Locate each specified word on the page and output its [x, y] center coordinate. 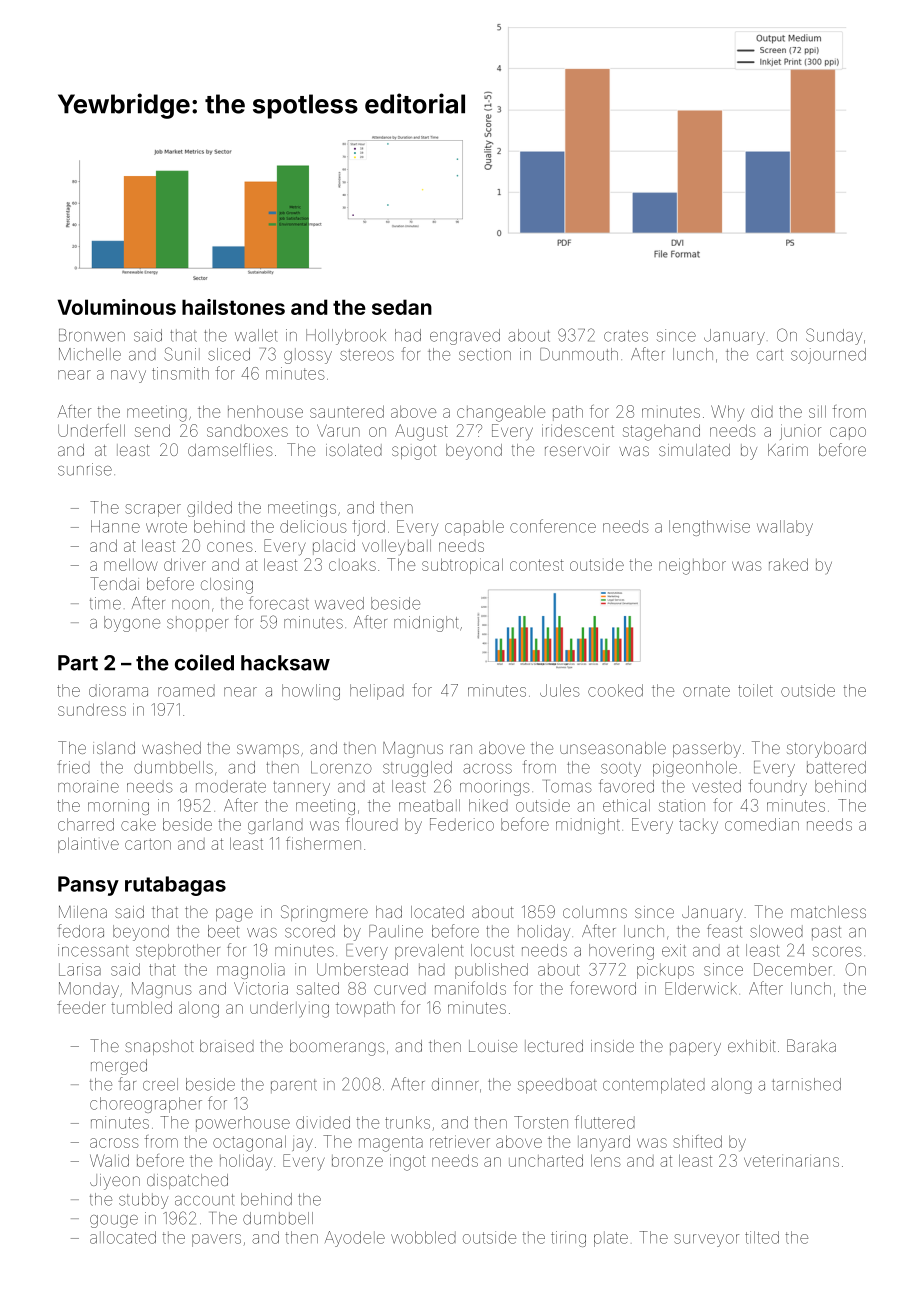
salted [318, 988]
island [114, 748]
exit [674, 950]
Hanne [115, 526]
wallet [256, 335]
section [485, 354]
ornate [706, 691]
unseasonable [613, 748]
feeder [81, 1007]
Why [727, 413]
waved [339, 603]
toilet [755, 690]
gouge [114, 1221]
